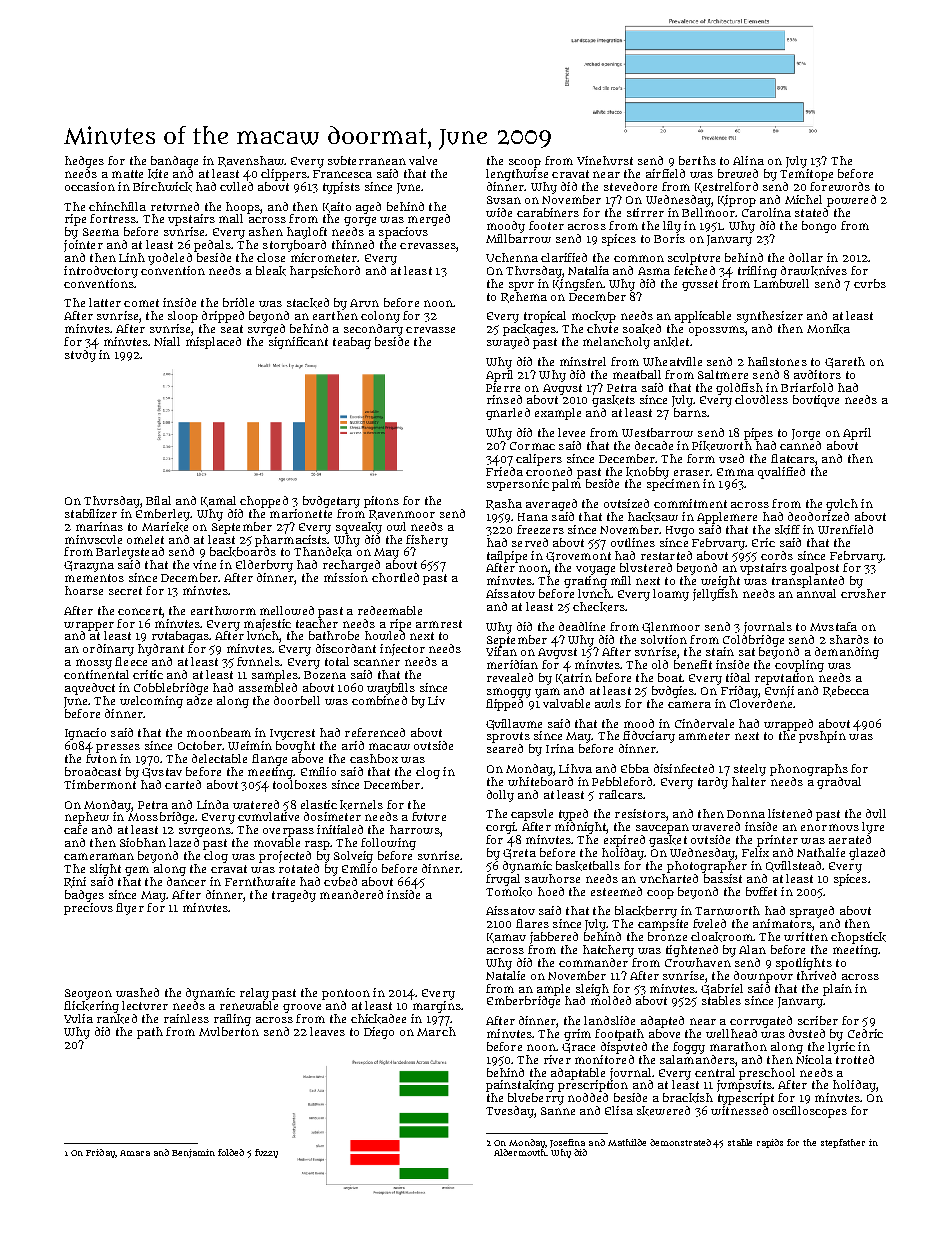 This page has height=1233, width=952. What do you see at coordinates (840, 186) in the page?
I see `forewords` at bounding box center [840, 186].
